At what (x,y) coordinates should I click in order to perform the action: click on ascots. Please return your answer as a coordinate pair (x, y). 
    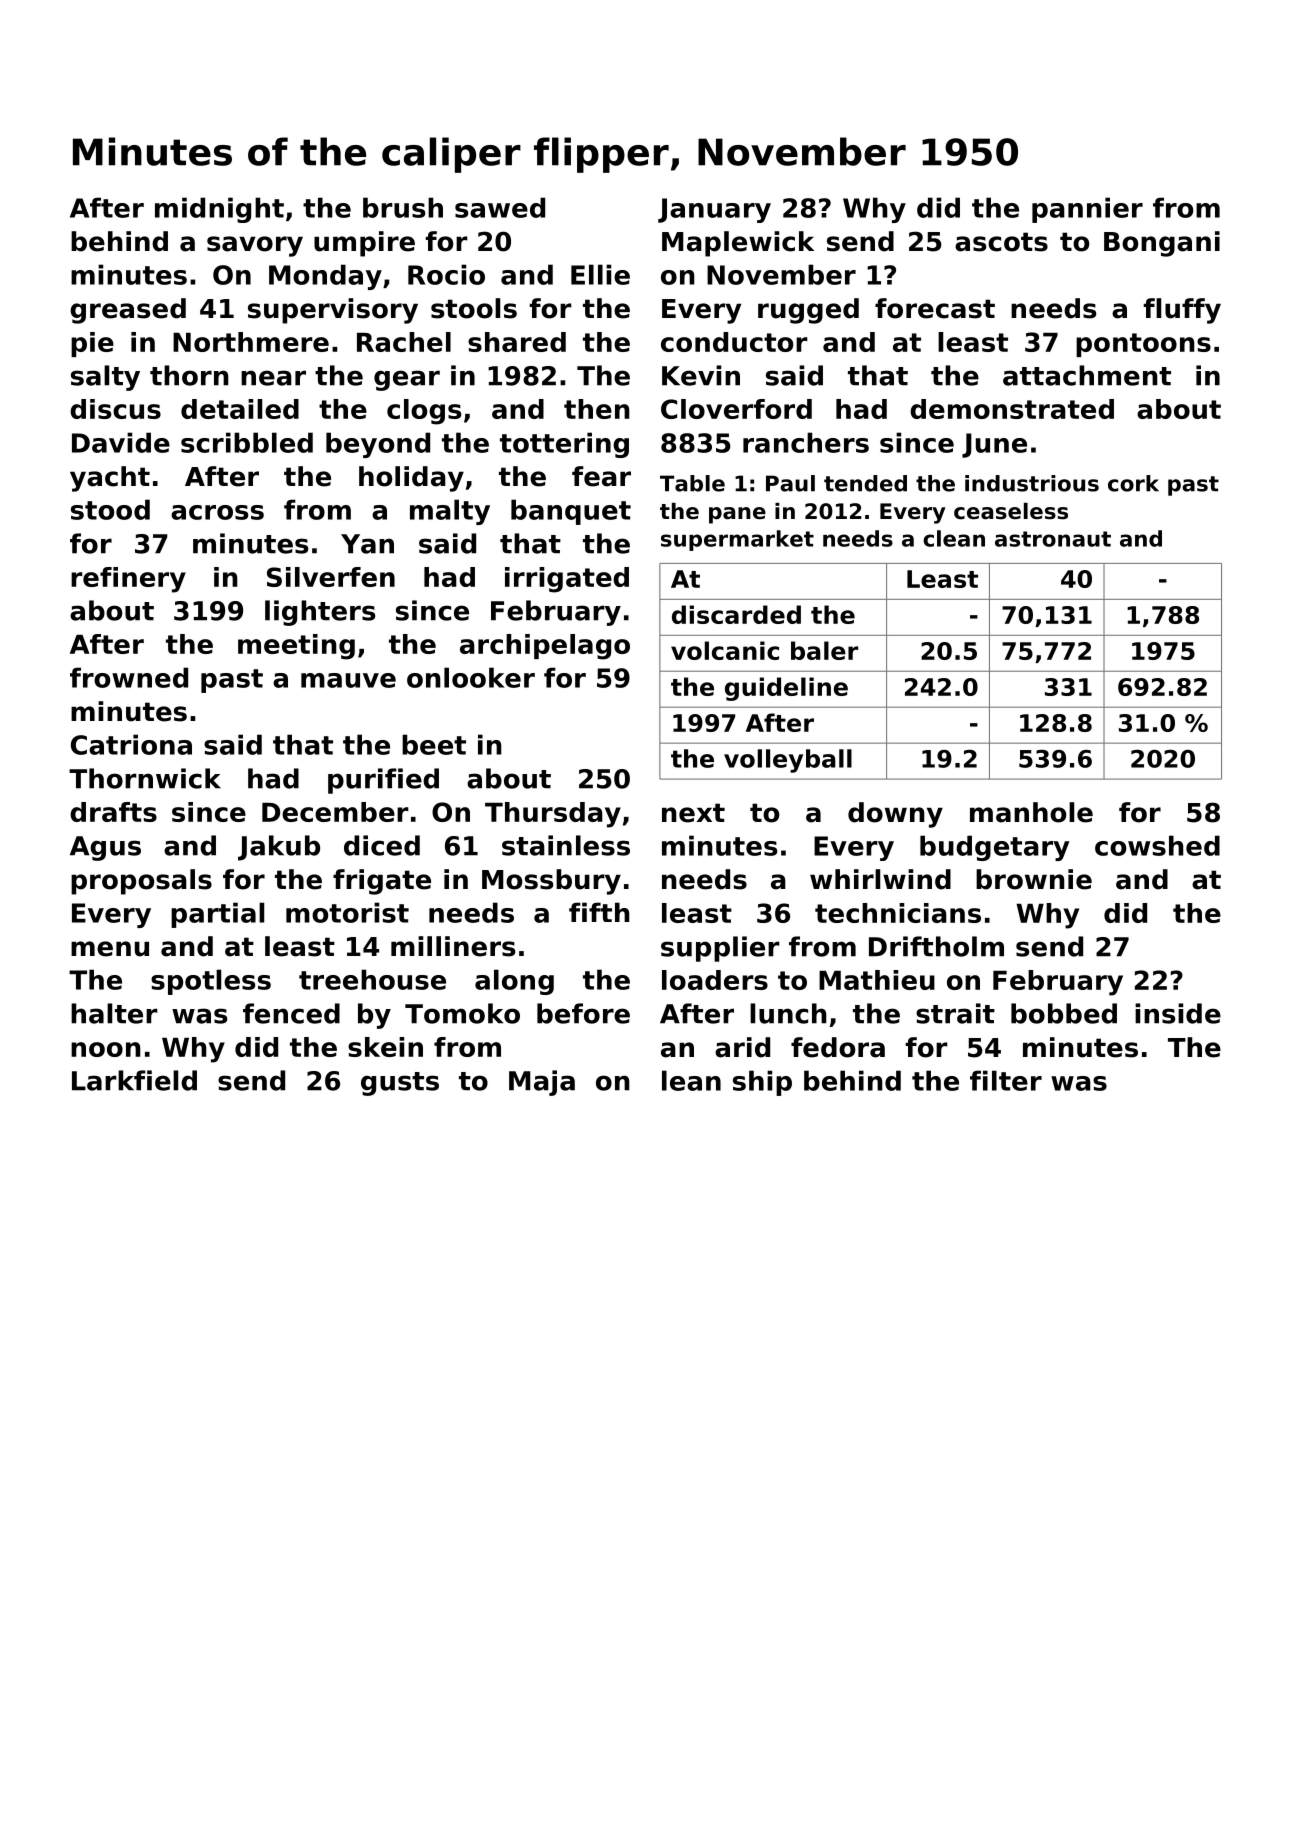
    Looking at the image, I should click on (1001, 242).
